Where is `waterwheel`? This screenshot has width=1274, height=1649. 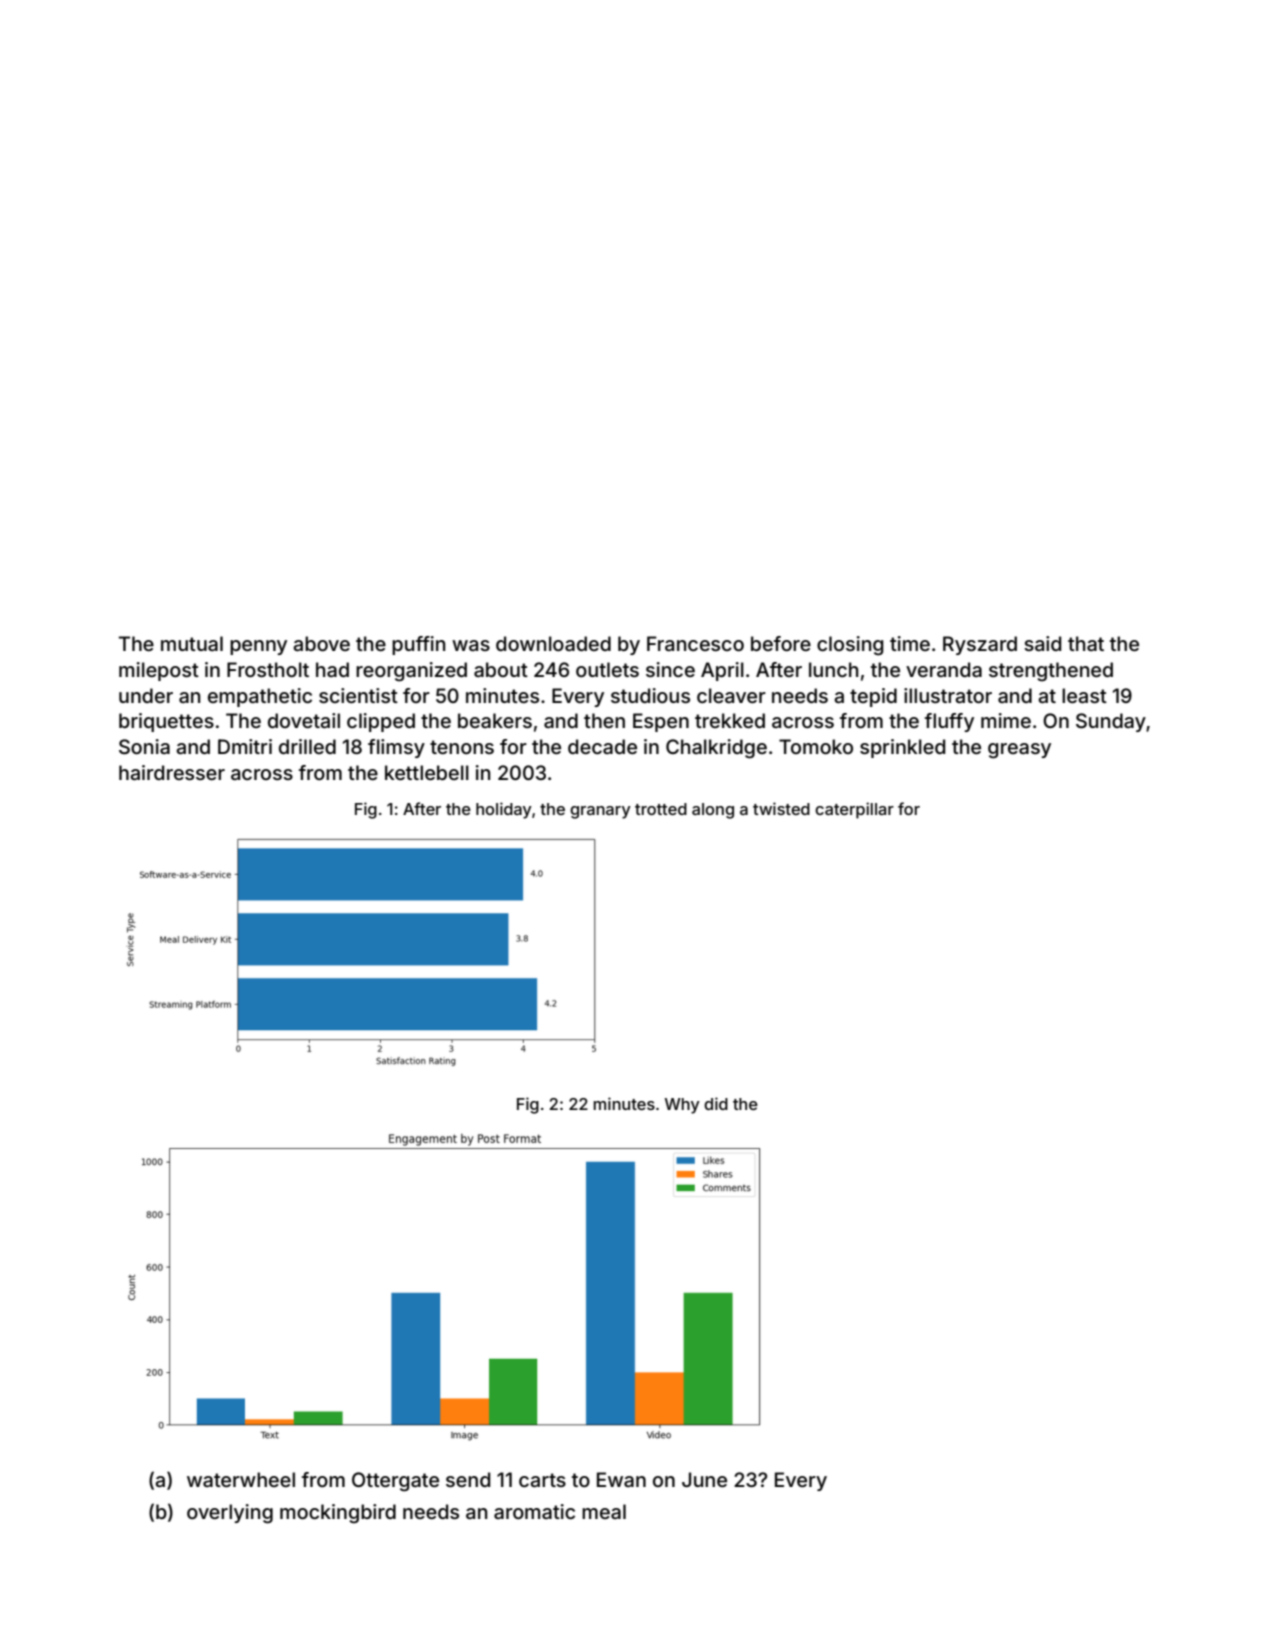
waterwheel is located at coordinates (241, 1479).
